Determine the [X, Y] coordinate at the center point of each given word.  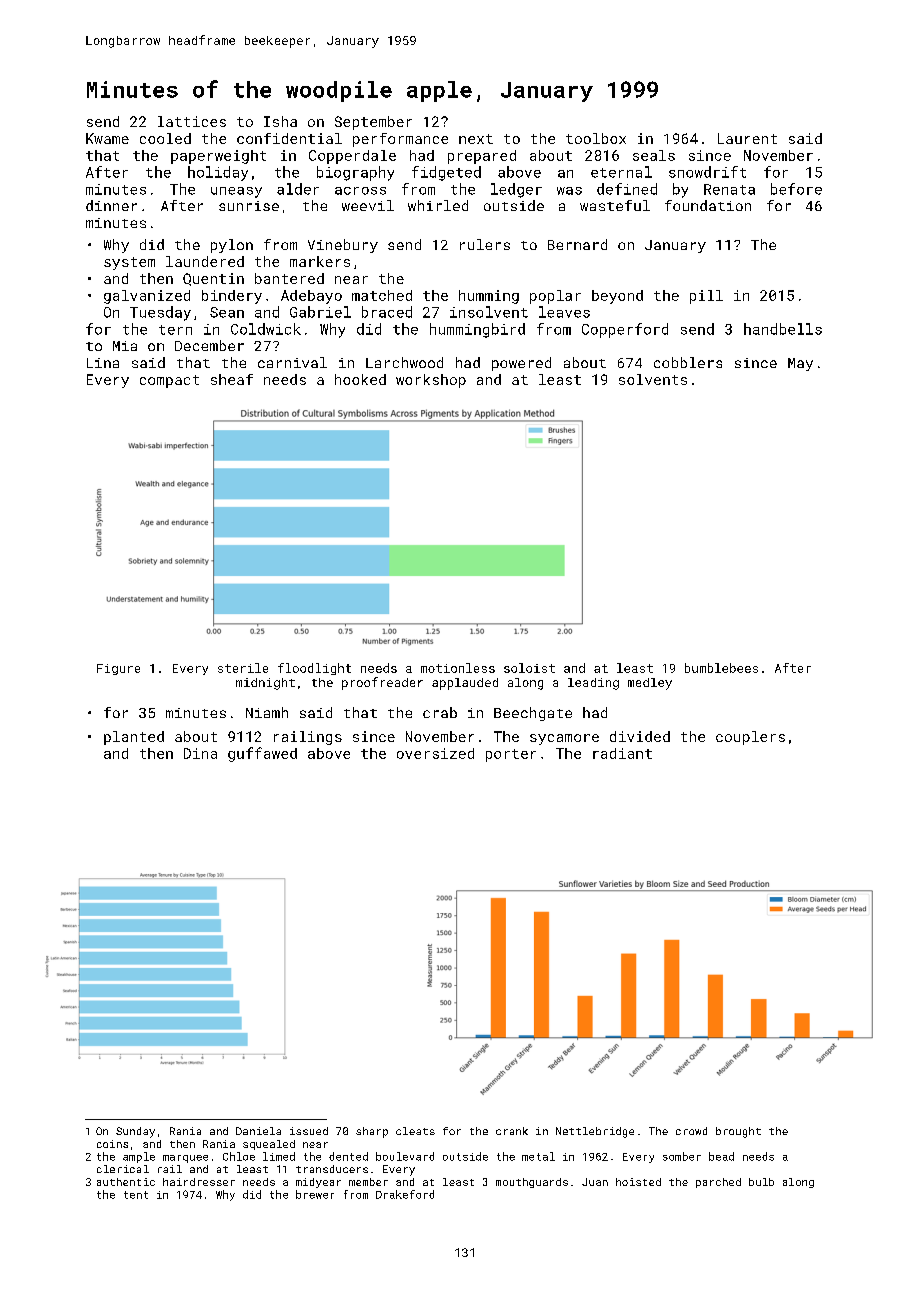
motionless [458, 668]
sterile [243, 668]
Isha [280, 121]
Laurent [747, 138]
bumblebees [721, 668]
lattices [192, 121]
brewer [315, 1194]
